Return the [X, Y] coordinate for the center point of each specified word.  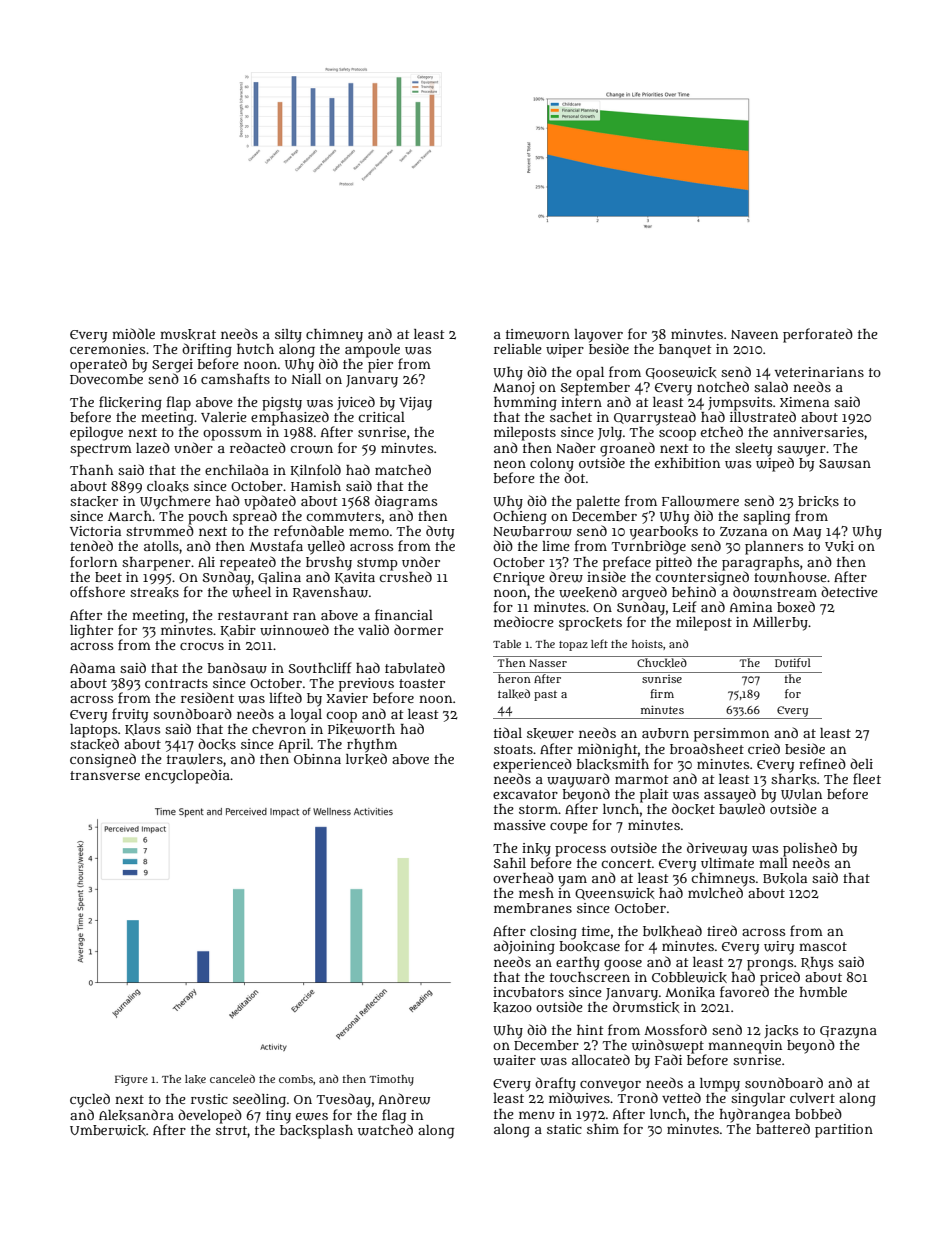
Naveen [754, 334]
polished [810, 849]
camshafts [235, 378]
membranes [533, 908]
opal [590, 374]
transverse [105, 775]
